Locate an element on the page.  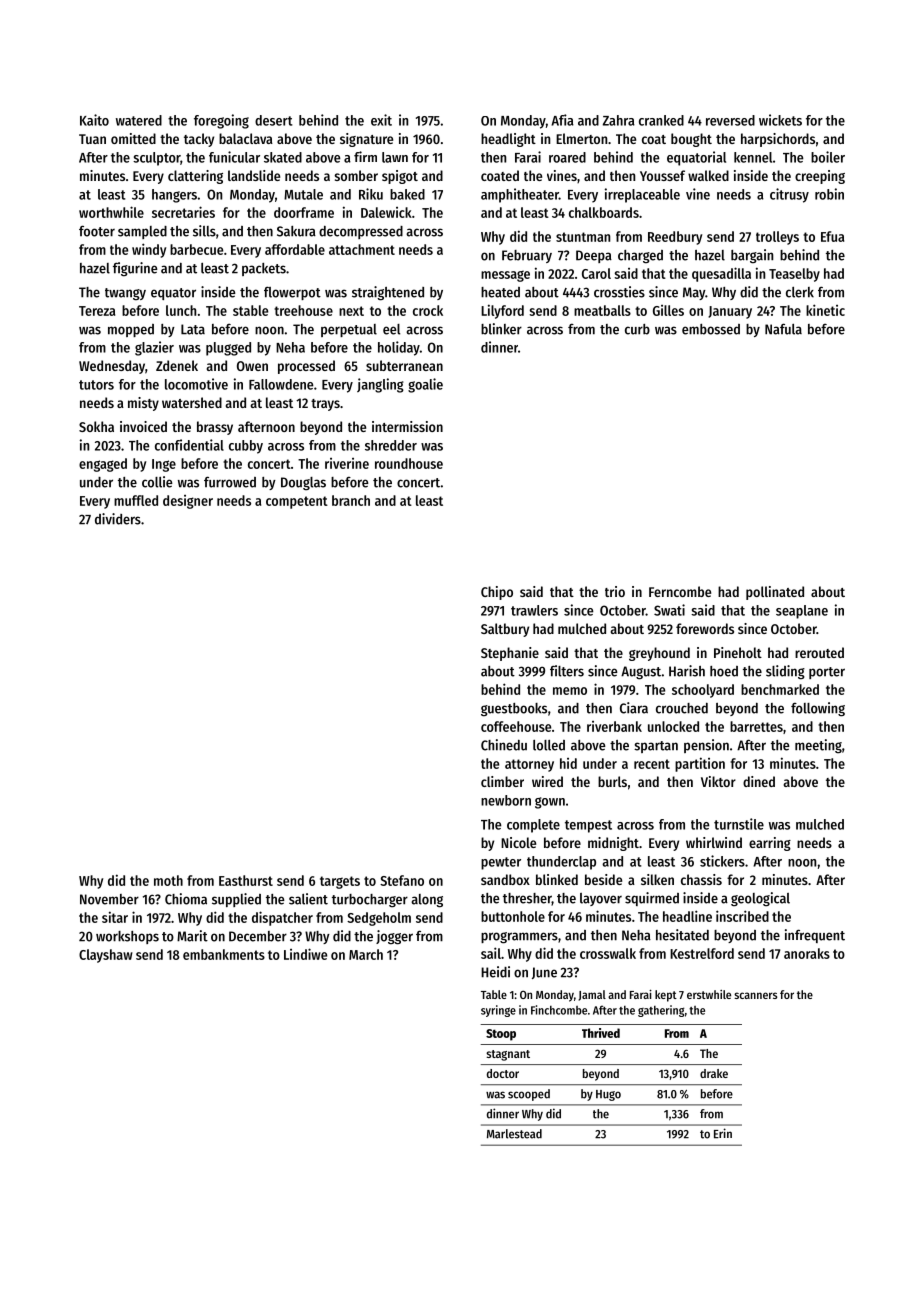
Ferncombe is located at coordinates (680, 591).
